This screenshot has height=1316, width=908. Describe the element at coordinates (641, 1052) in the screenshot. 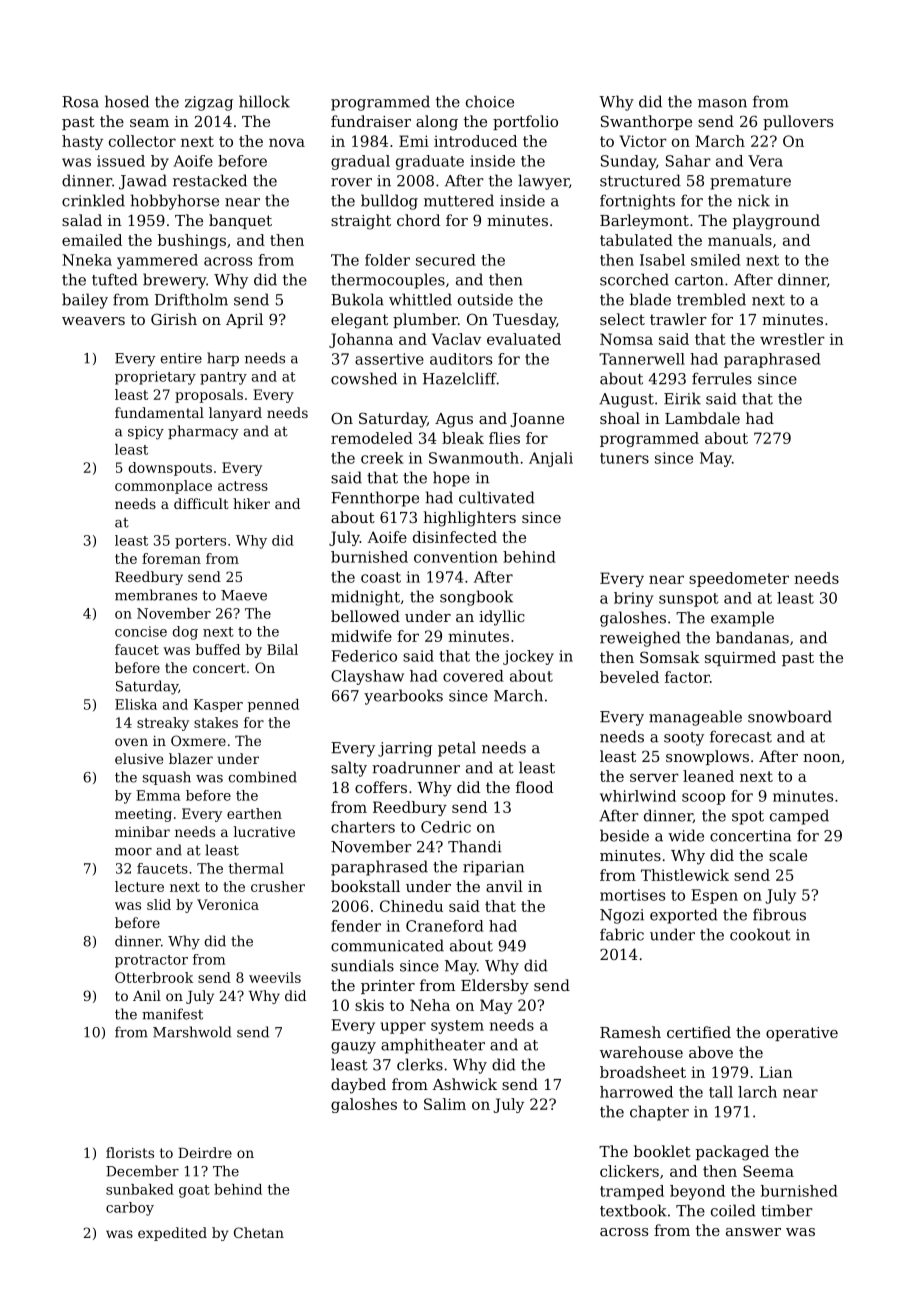

I see `warehouse` at that location.
